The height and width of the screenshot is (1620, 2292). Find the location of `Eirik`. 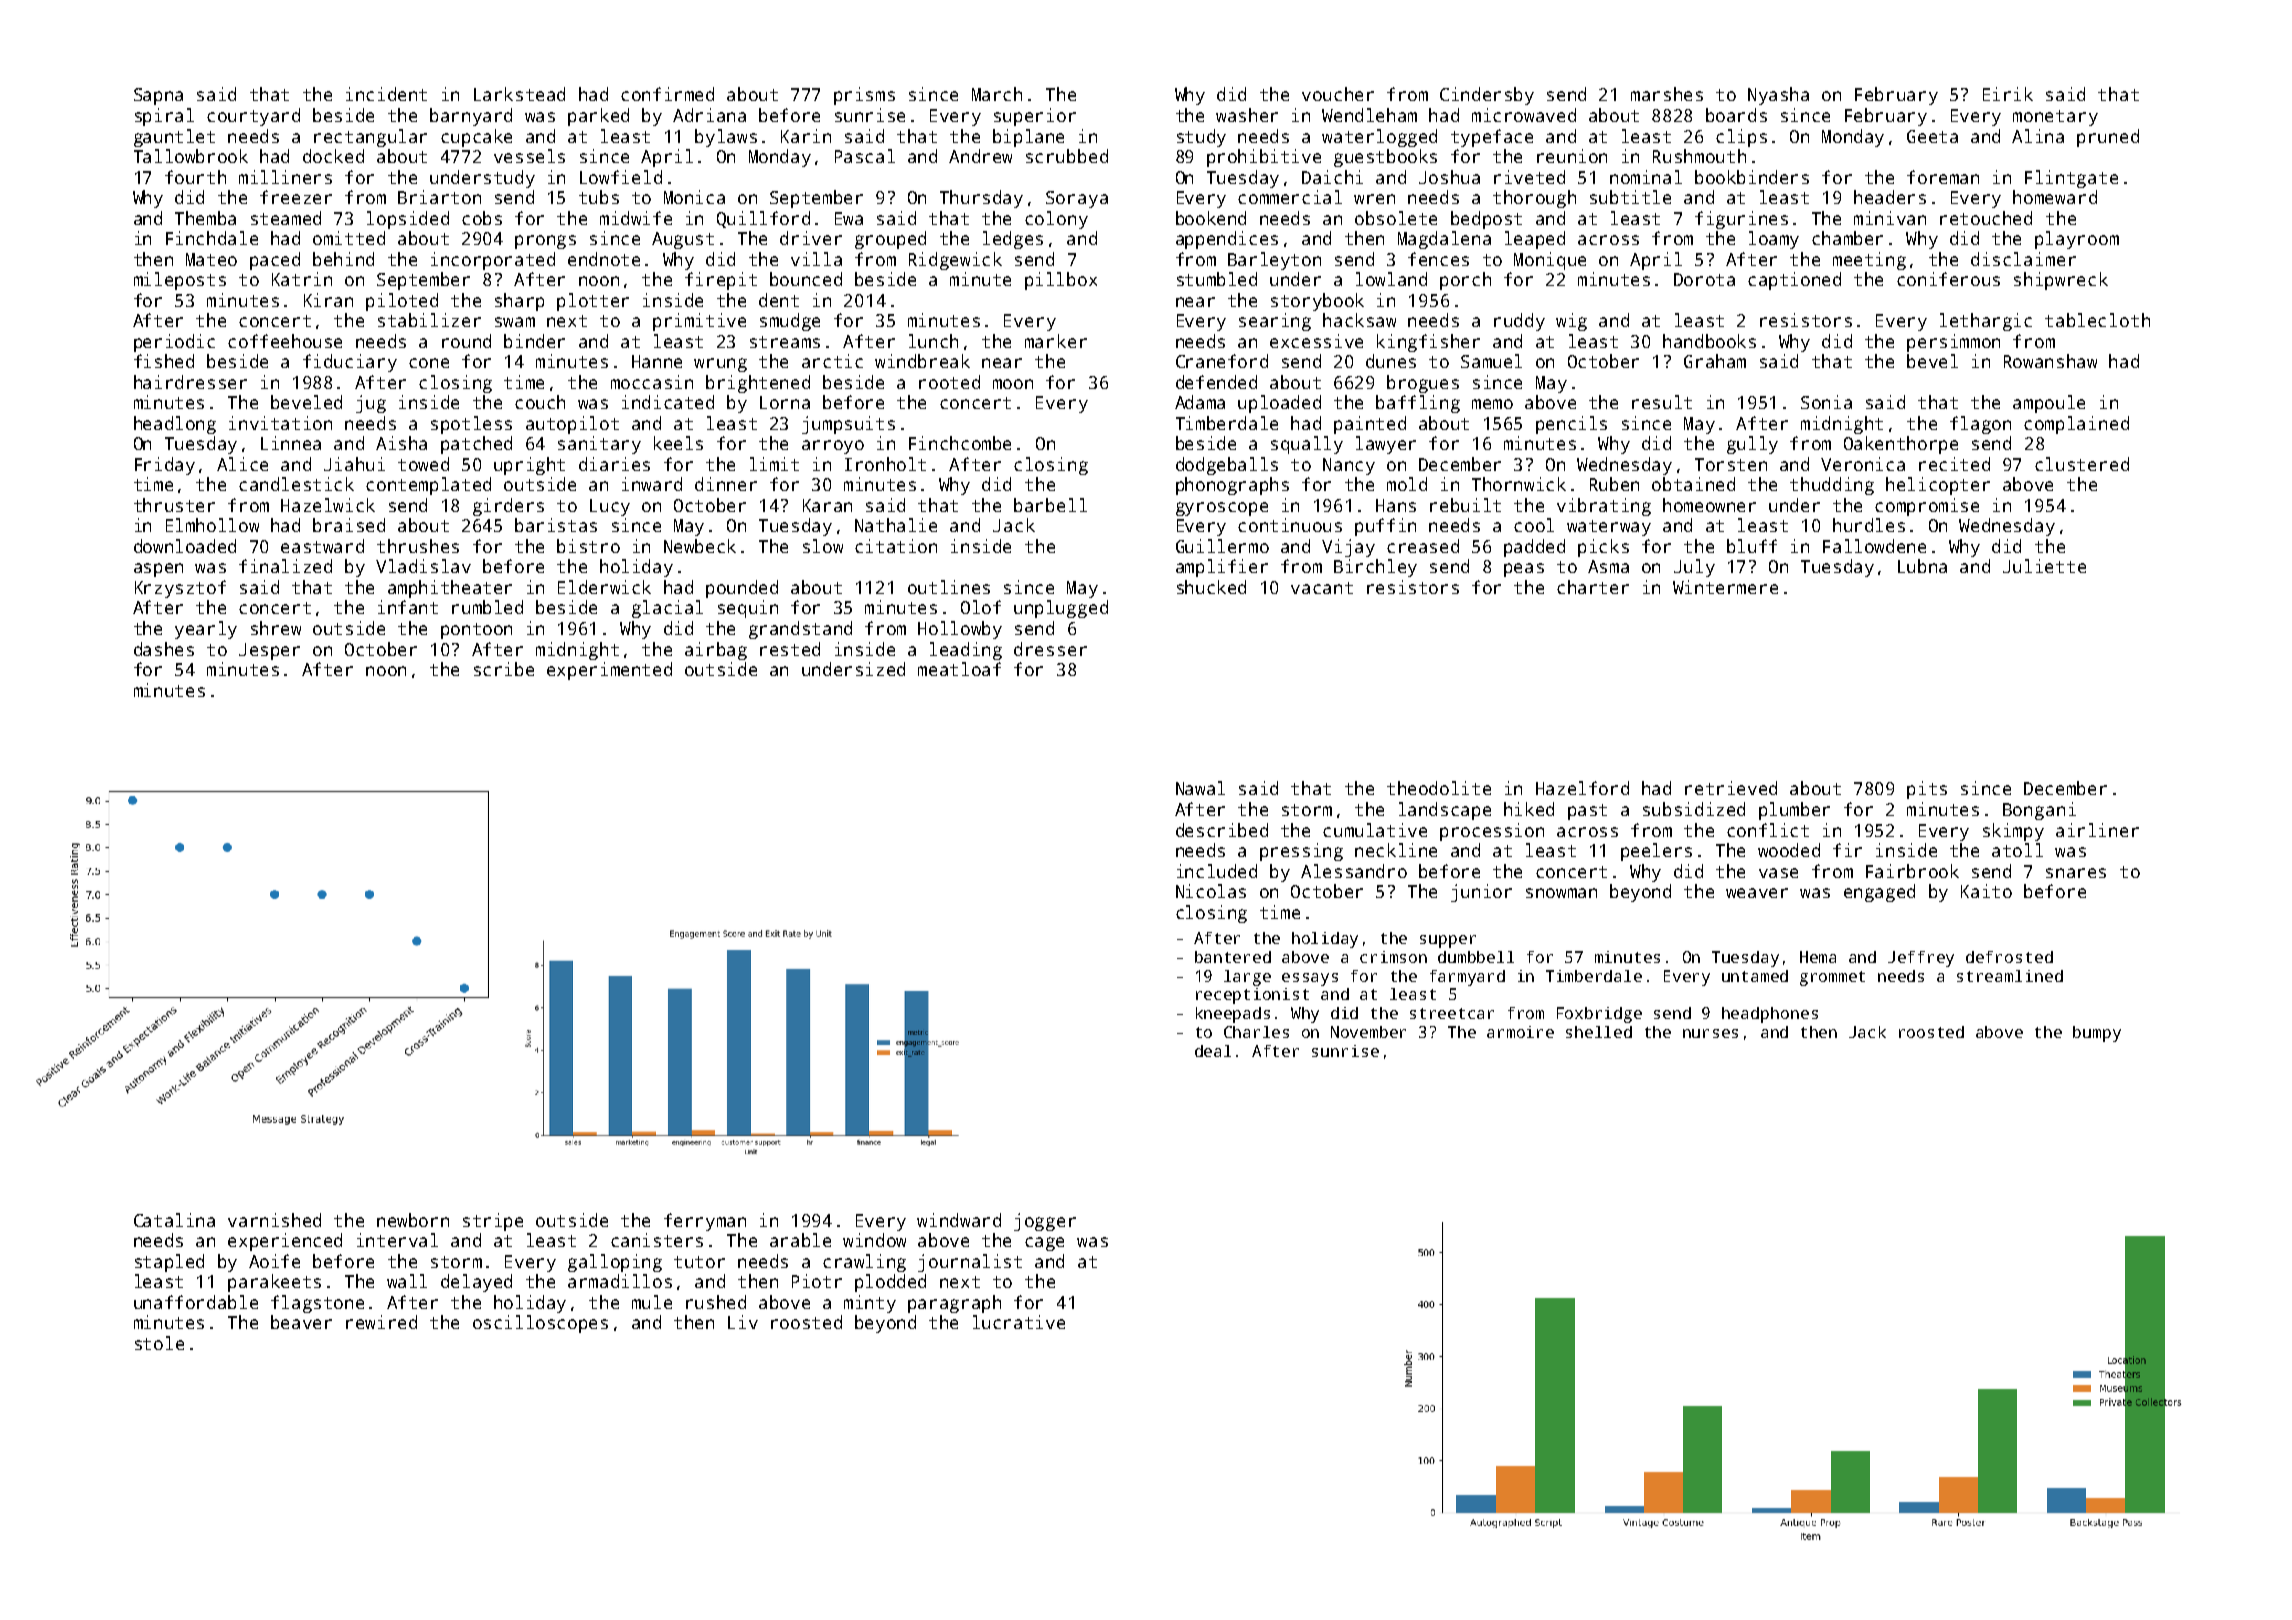

Eirik is located at coordinates (2008, 94).
